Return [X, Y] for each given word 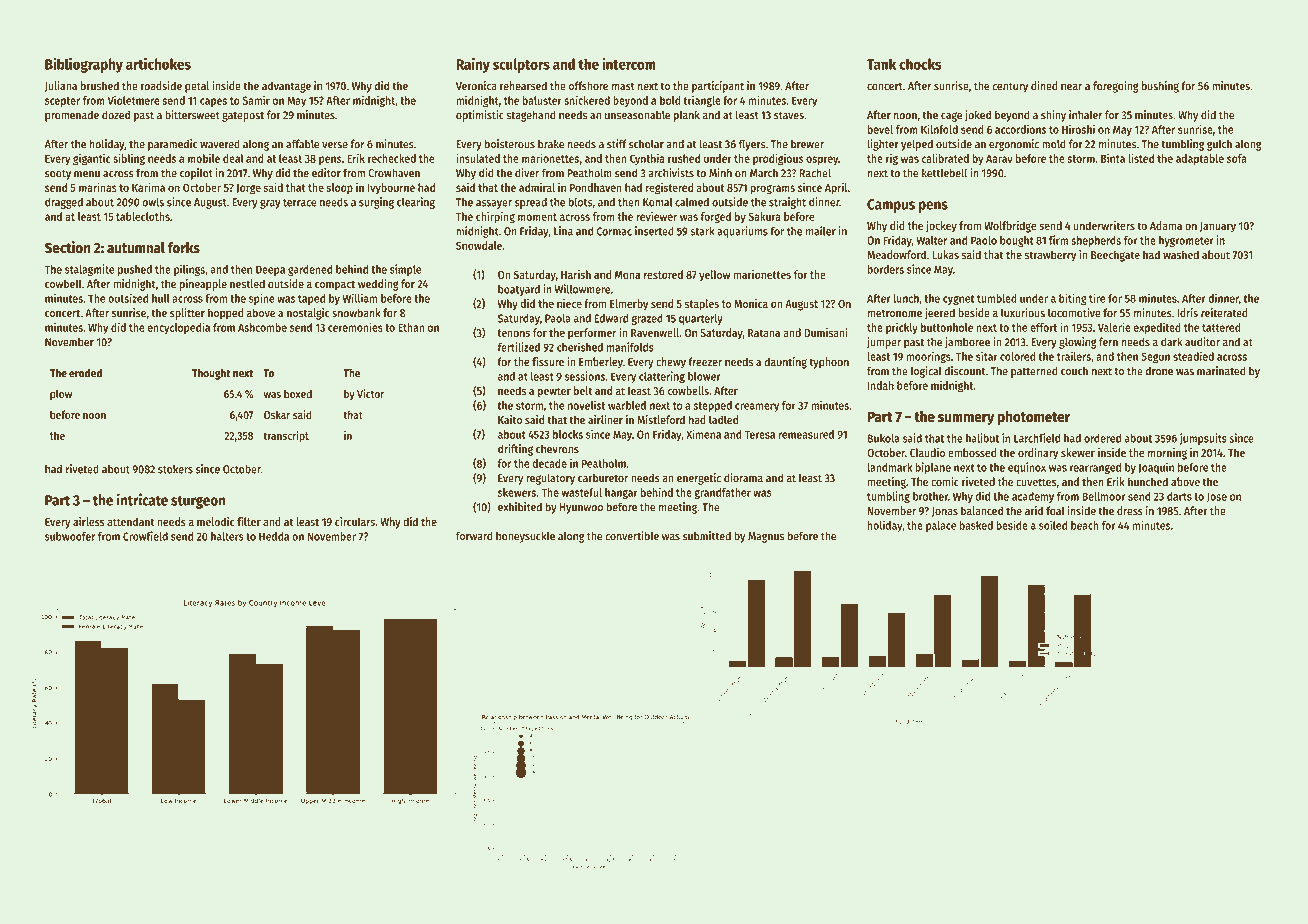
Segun [1155, 358]
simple [405, 270]
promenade [72, 116]
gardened [310, 270]
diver [527, 173]
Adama [1166, 225]
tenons [513, 333]
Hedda [274, 536]
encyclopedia [178, 328]
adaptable [1200, 159]
